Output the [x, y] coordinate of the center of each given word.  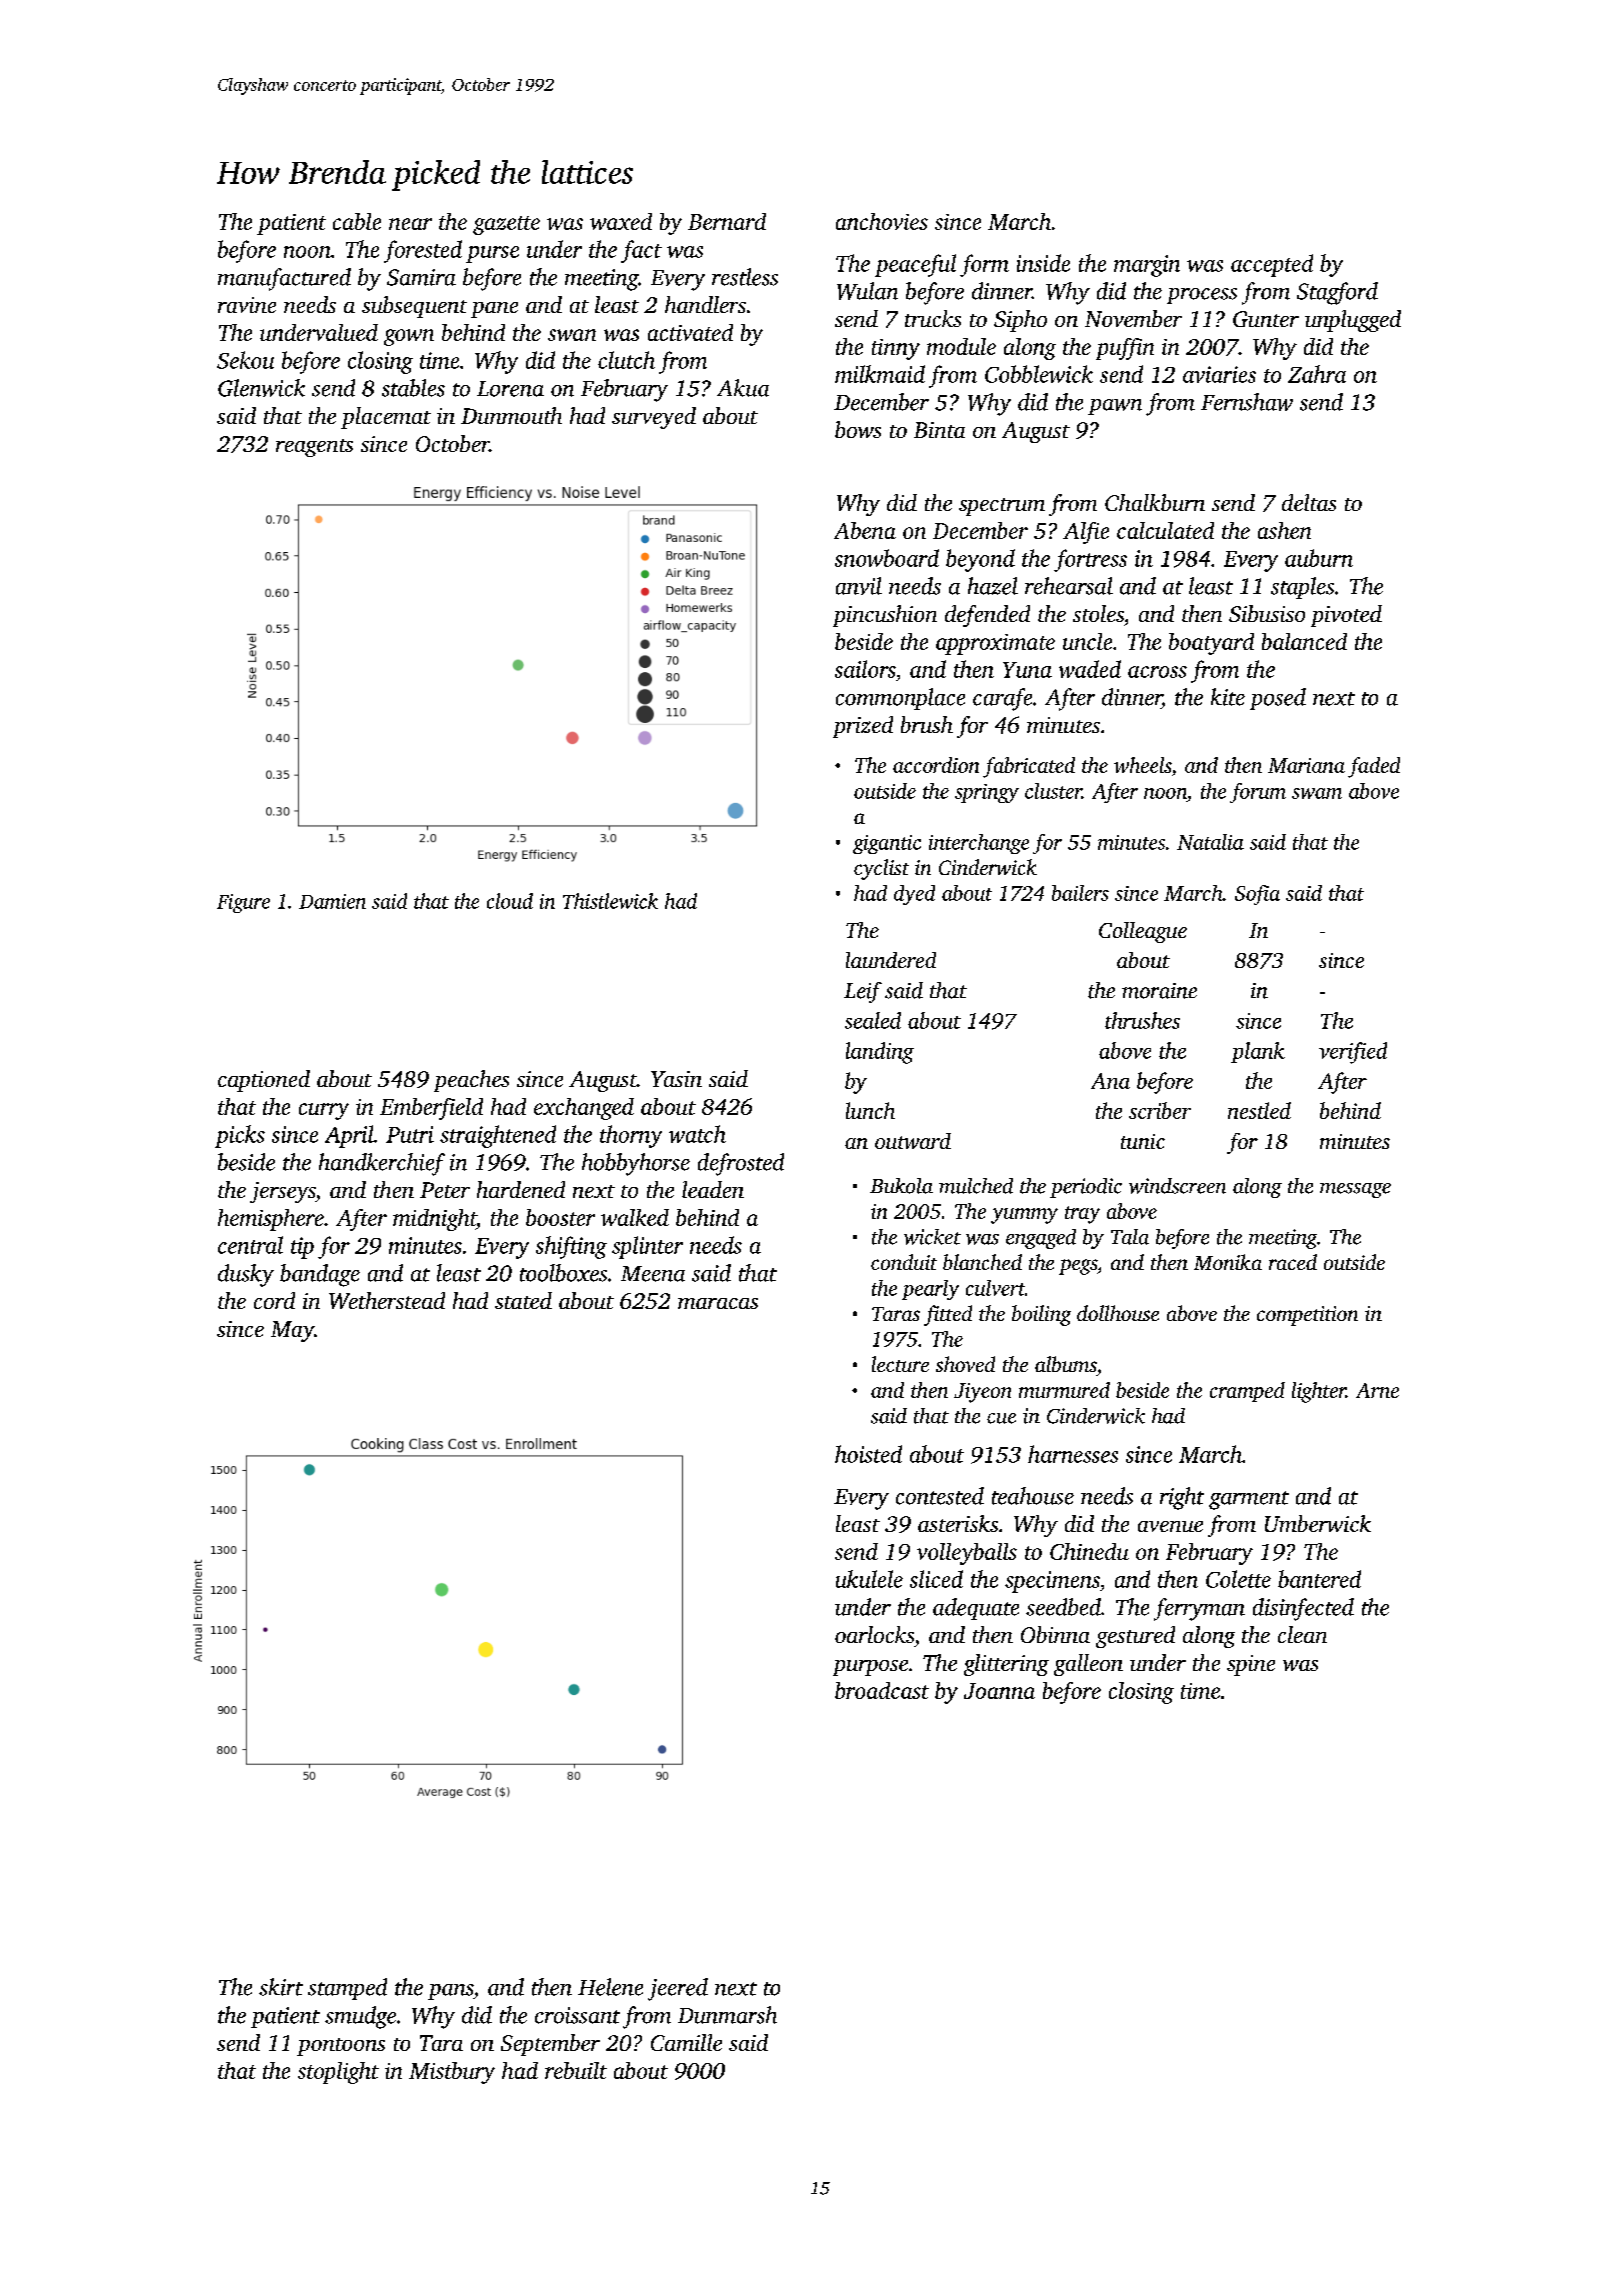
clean [1302, 1634]
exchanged [584, 1109]
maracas [718, 1303]
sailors [865, 669]
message [1355, 1190]
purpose [870, 1668]
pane [494, 310]
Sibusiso [1267, 613]
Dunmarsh [727, 2015]
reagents [314, 448]
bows [858, 429]
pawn [1115, 407]
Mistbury [452, 2073]
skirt [281, 1987]
